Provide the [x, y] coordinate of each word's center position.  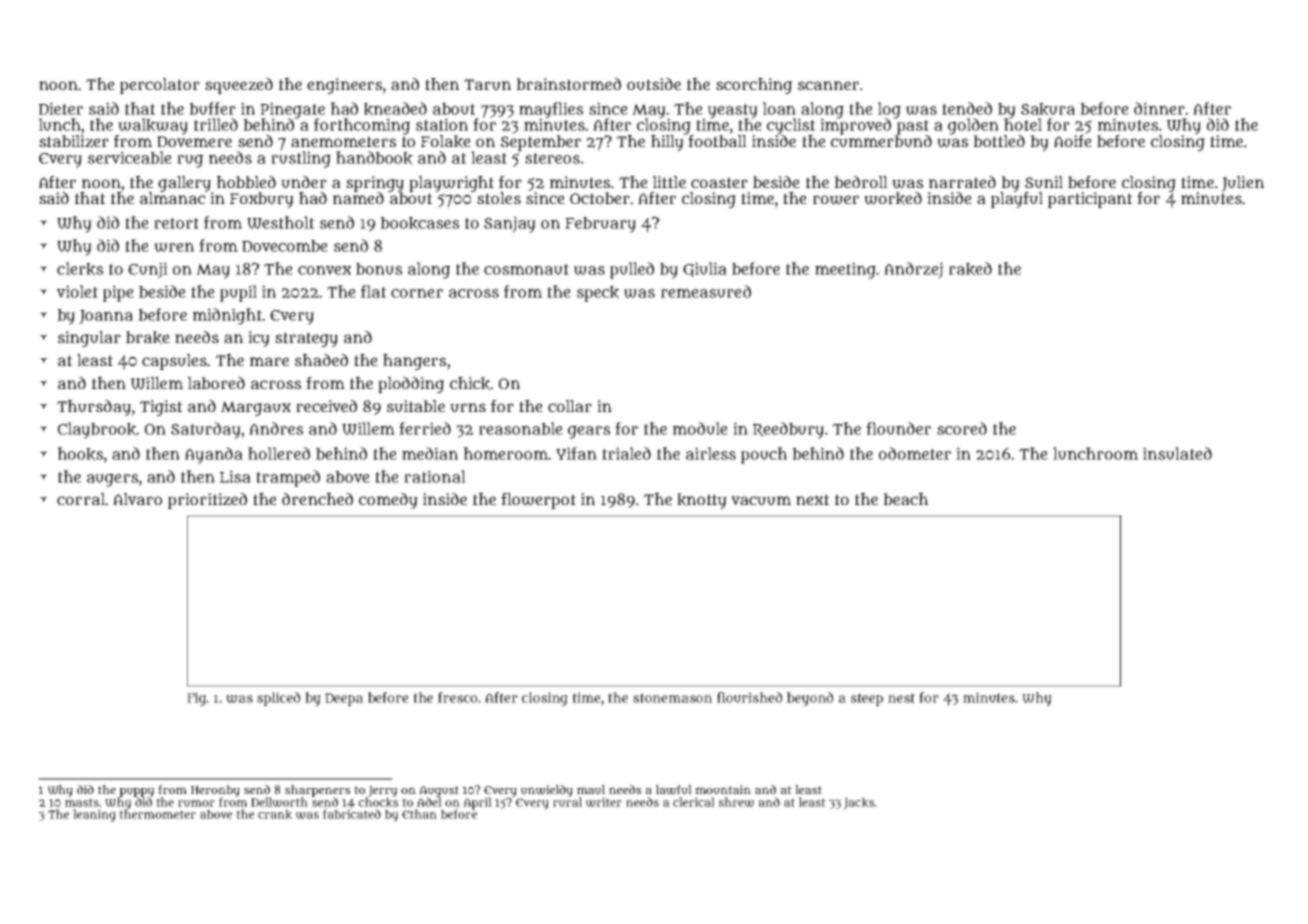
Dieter [61, 108]
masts [82, 802]
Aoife [1073, 141]
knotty [702, 501]
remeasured [706, 291]
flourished [749, 697]
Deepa [344, 699]
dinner [1159, 108]
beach [905, 499]
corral [81, 499]
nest [901, 698]
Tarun [487, 85]
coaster [719, 182]
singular [89, 339]
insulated [1177, 453]
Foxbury [262, 200]
